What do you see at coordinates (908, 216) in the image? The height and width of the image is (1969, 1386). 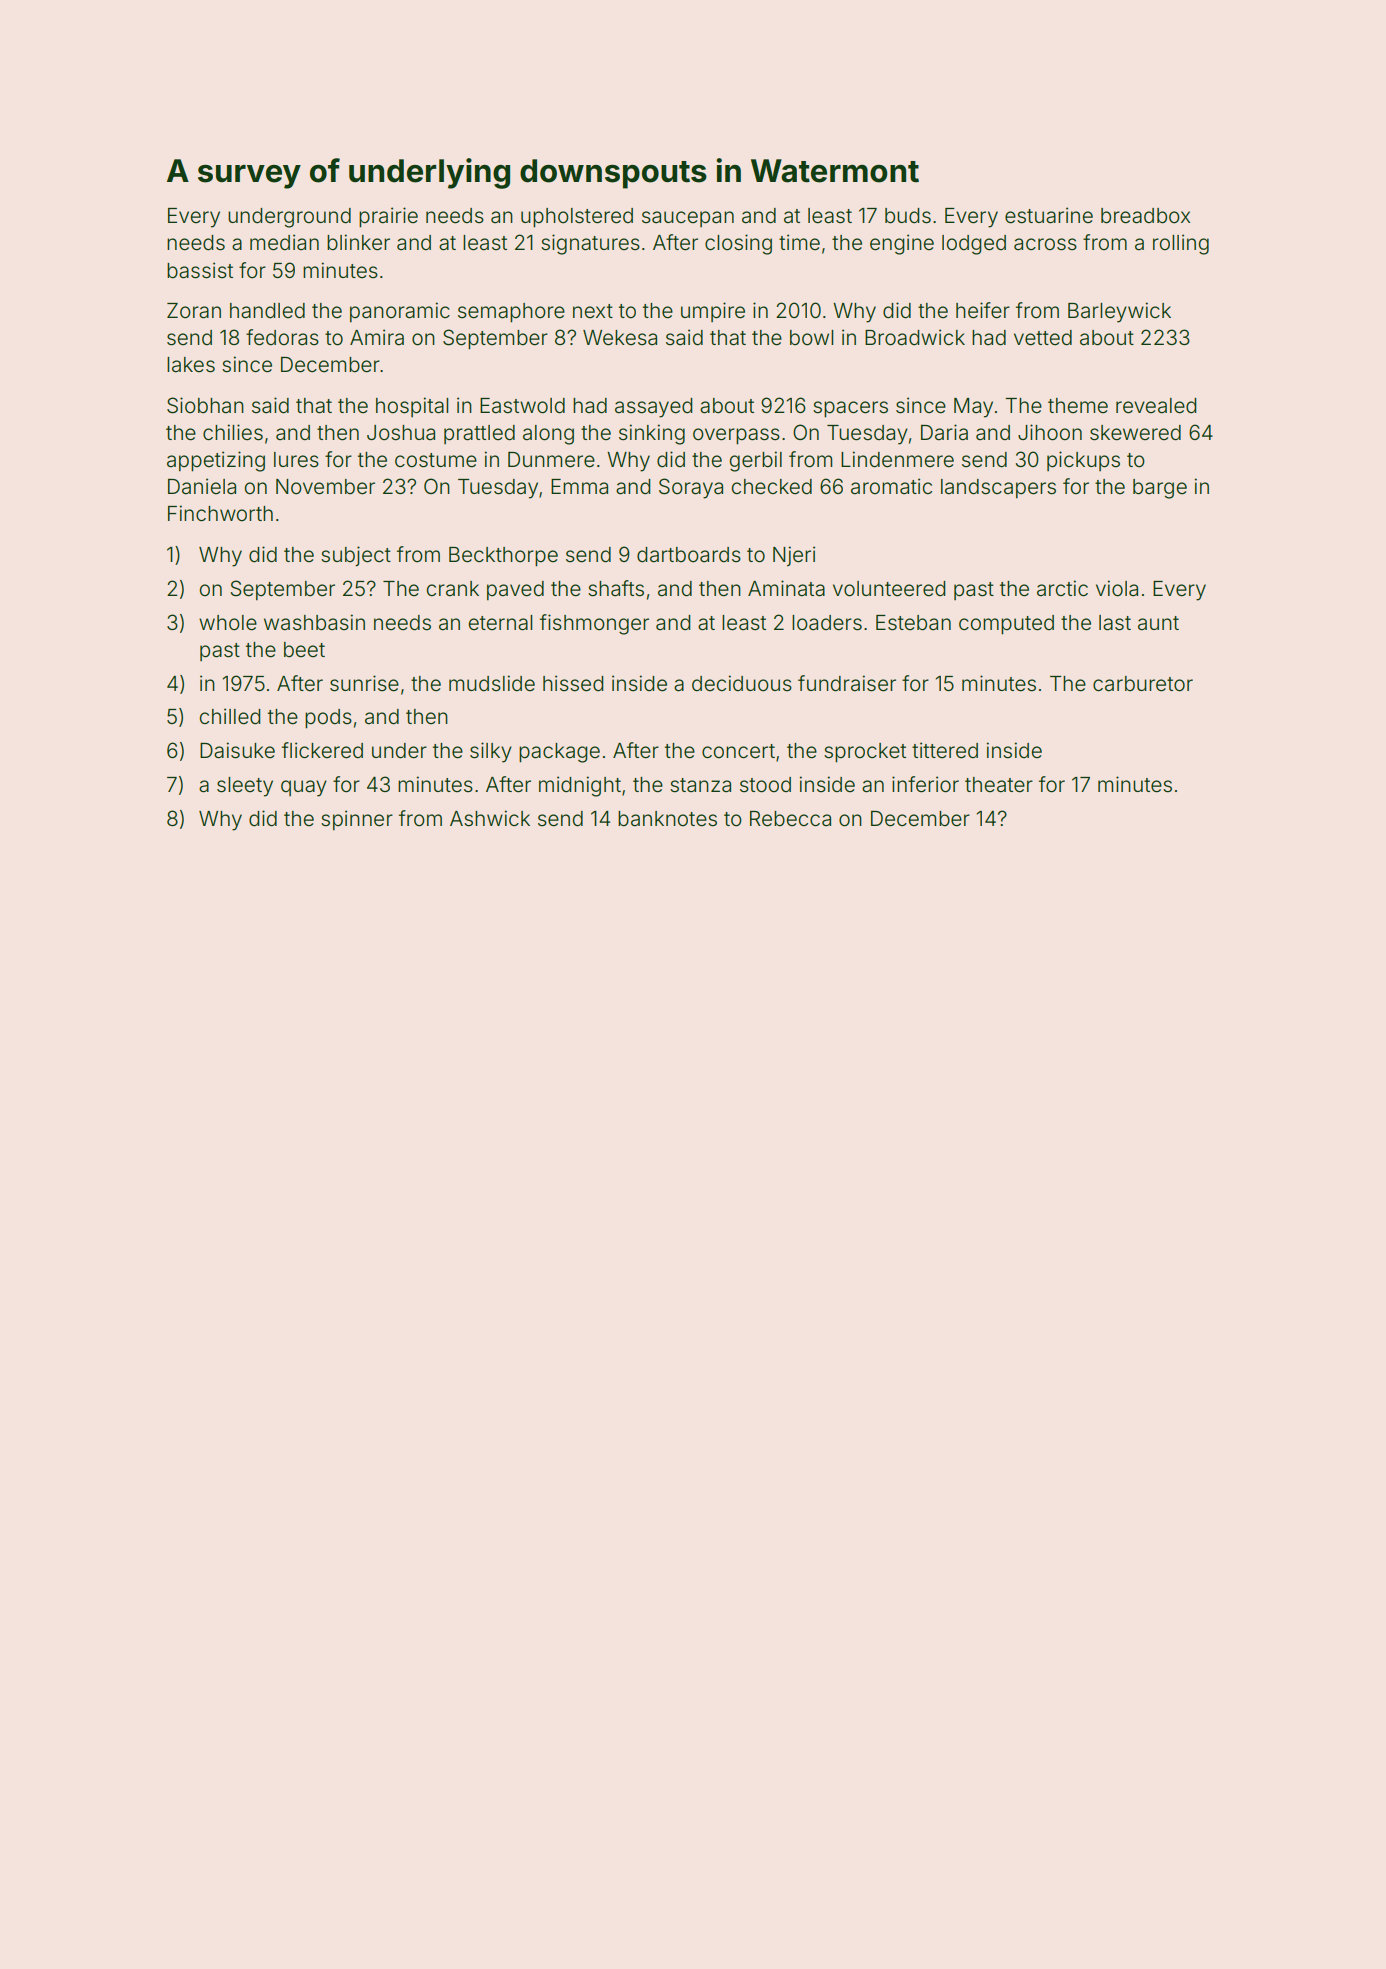 I see `buds` at bounding box center [908, 216].
